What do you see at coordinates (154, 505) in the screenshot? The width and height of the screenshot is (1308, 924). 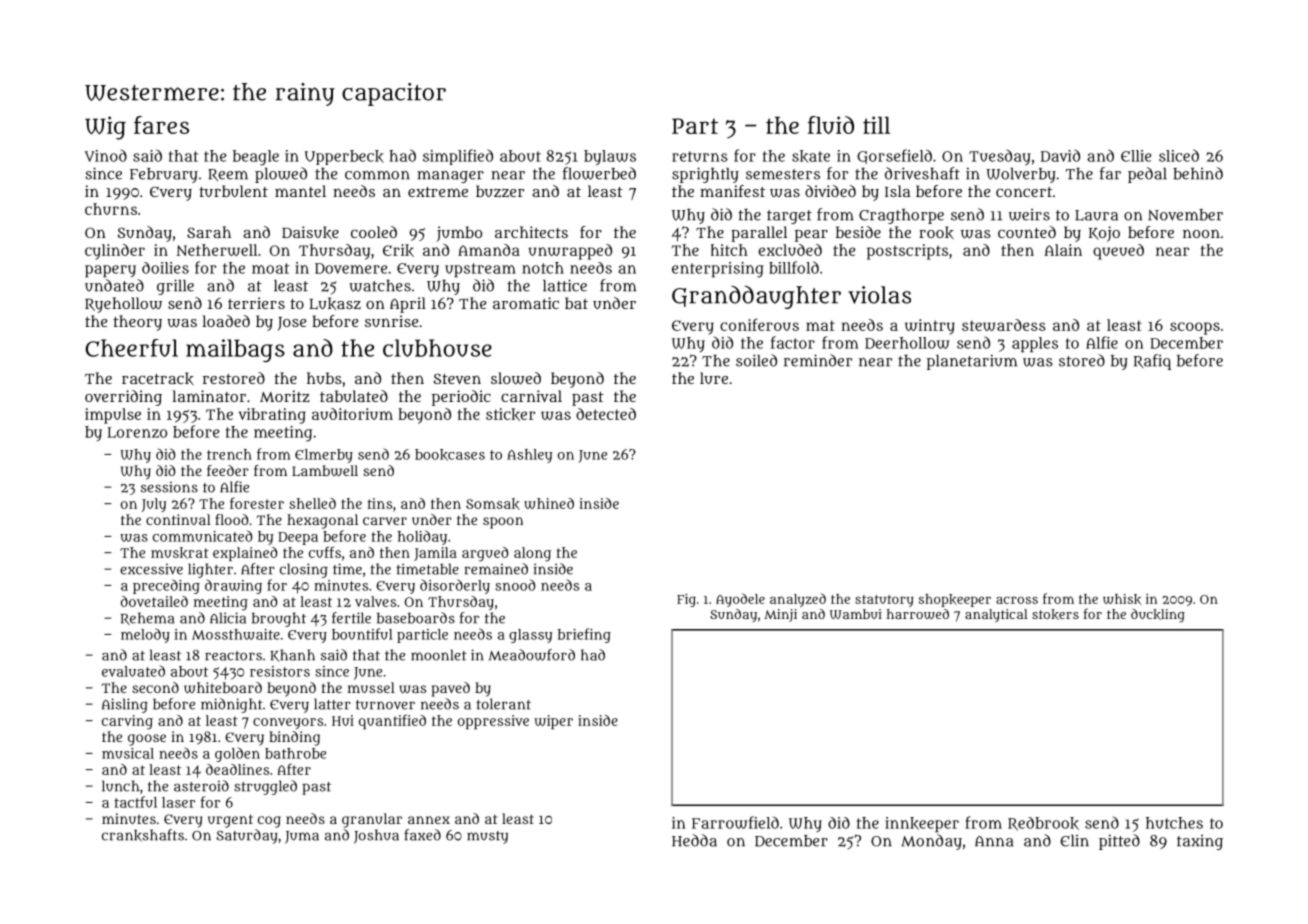 I see `July` at bounding box center [154, 505].
